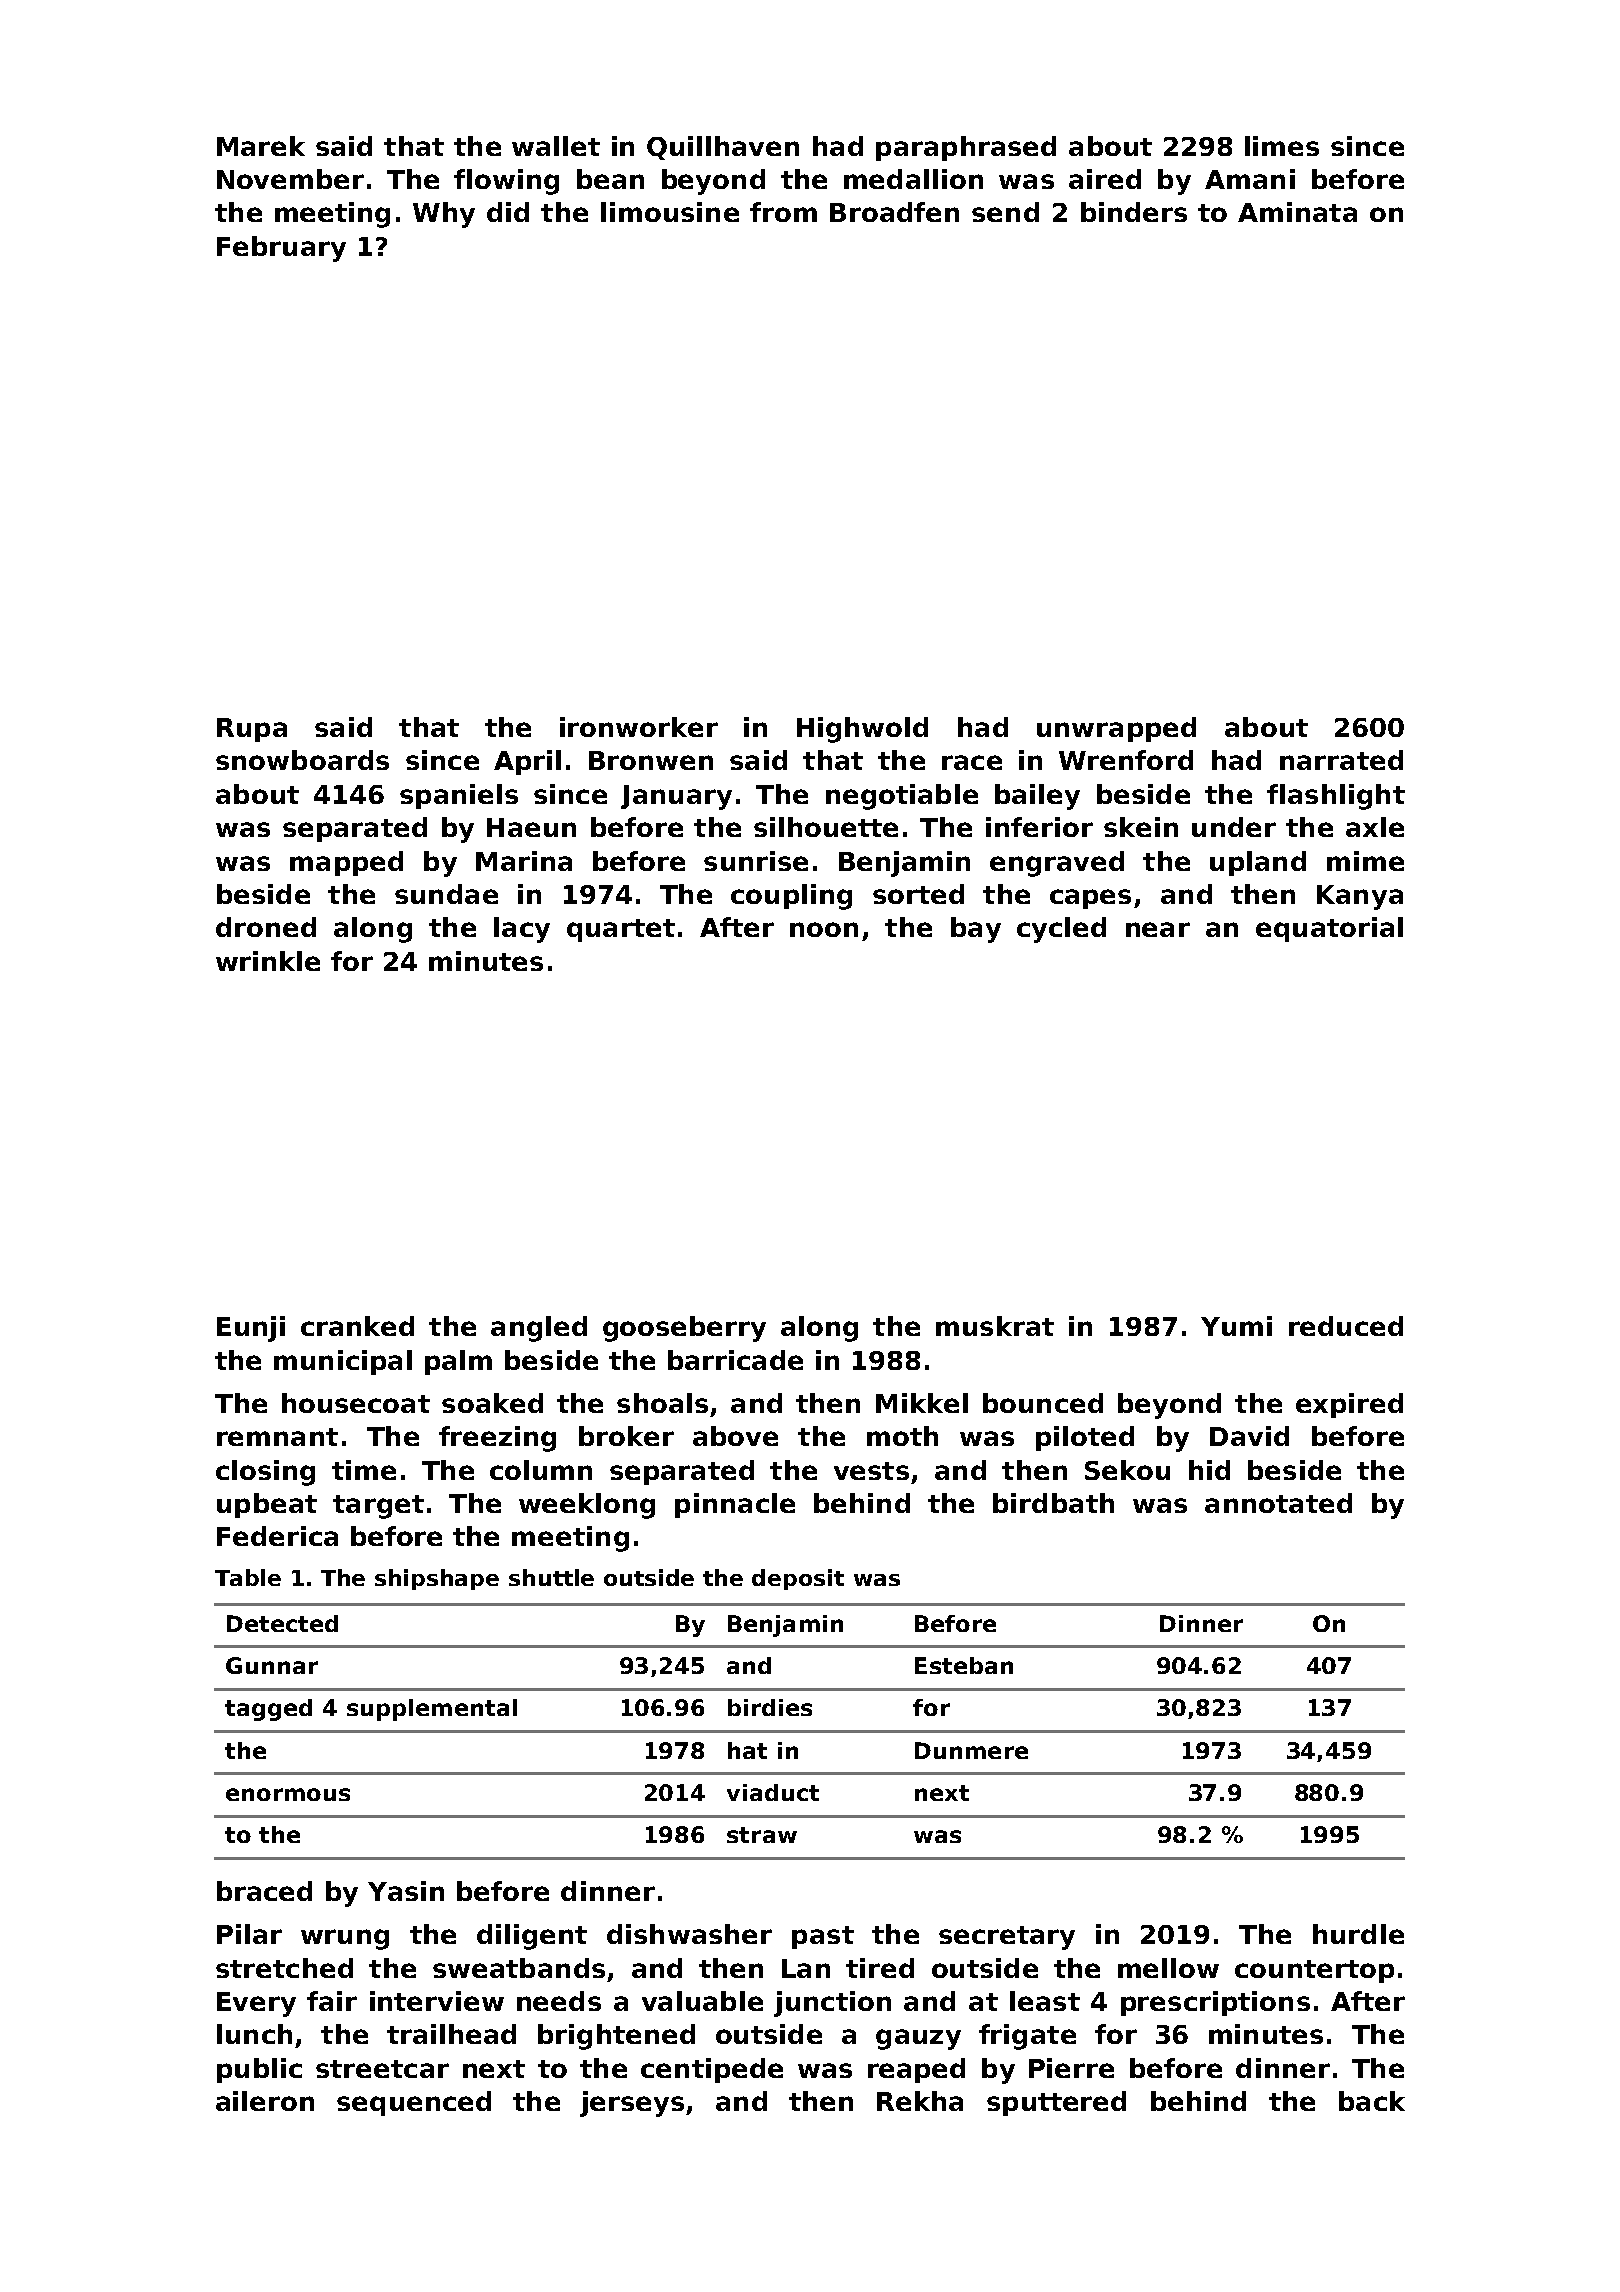  What do you see at coordinates (265, 1473) in the page?
I see `closing` at bounding box center [265, 1473].
